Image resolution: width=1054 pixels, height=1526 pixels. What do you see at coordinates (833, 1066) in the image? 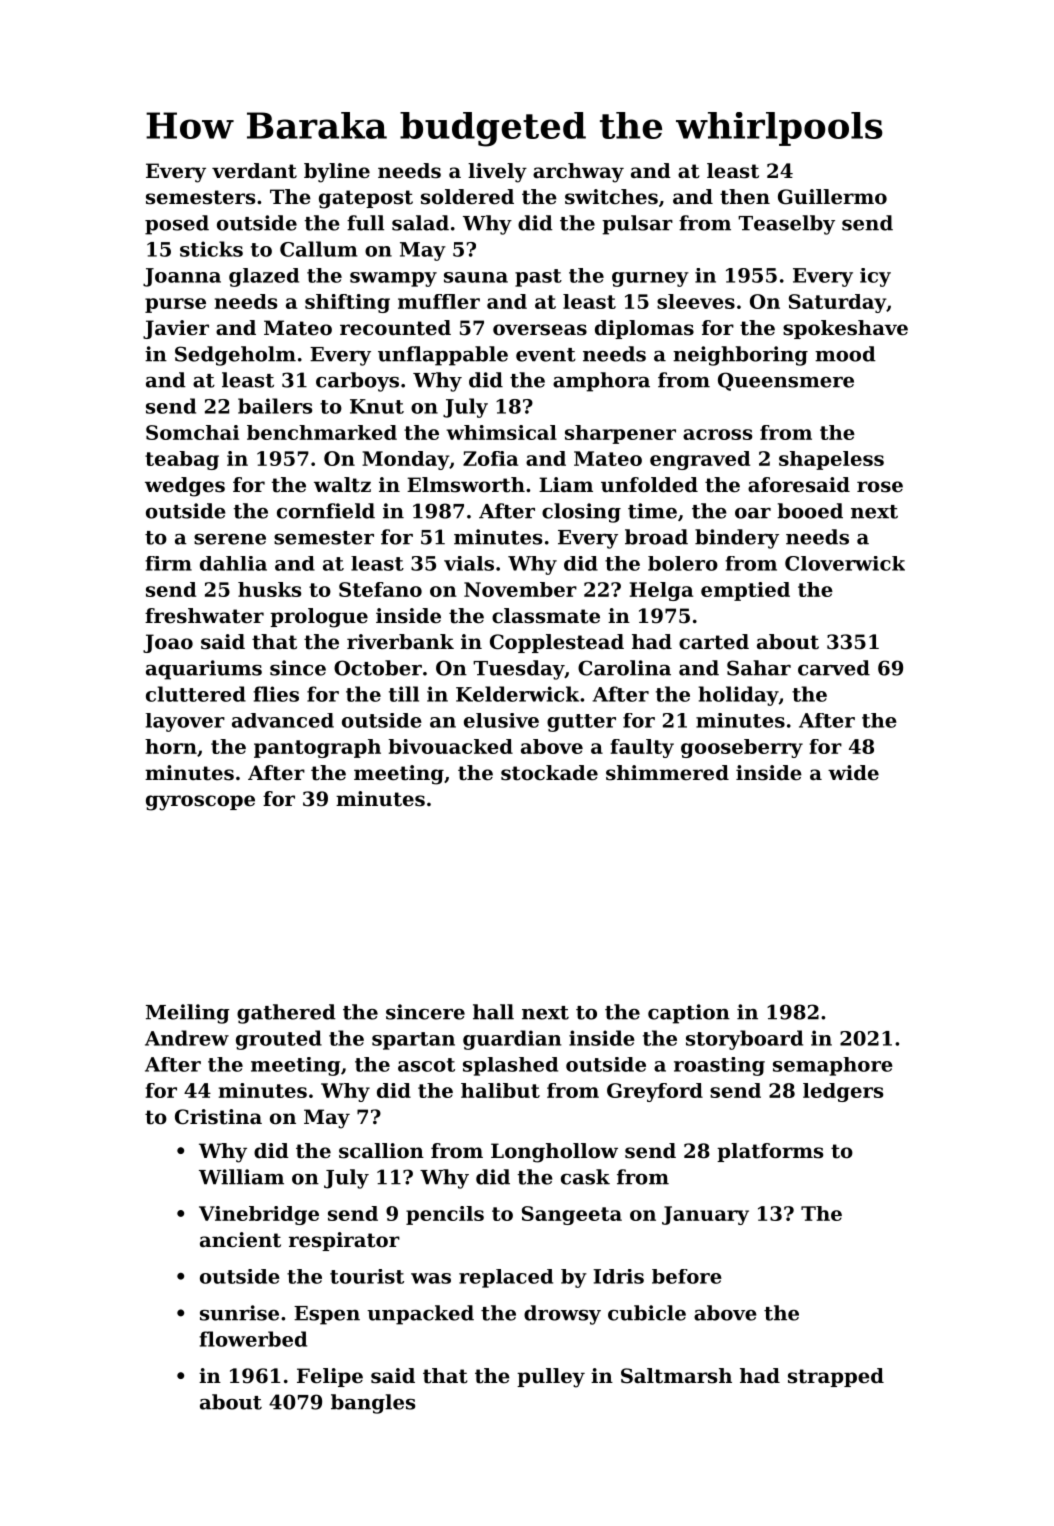
I see `semaphore` at bounding box center [833, 1066].
